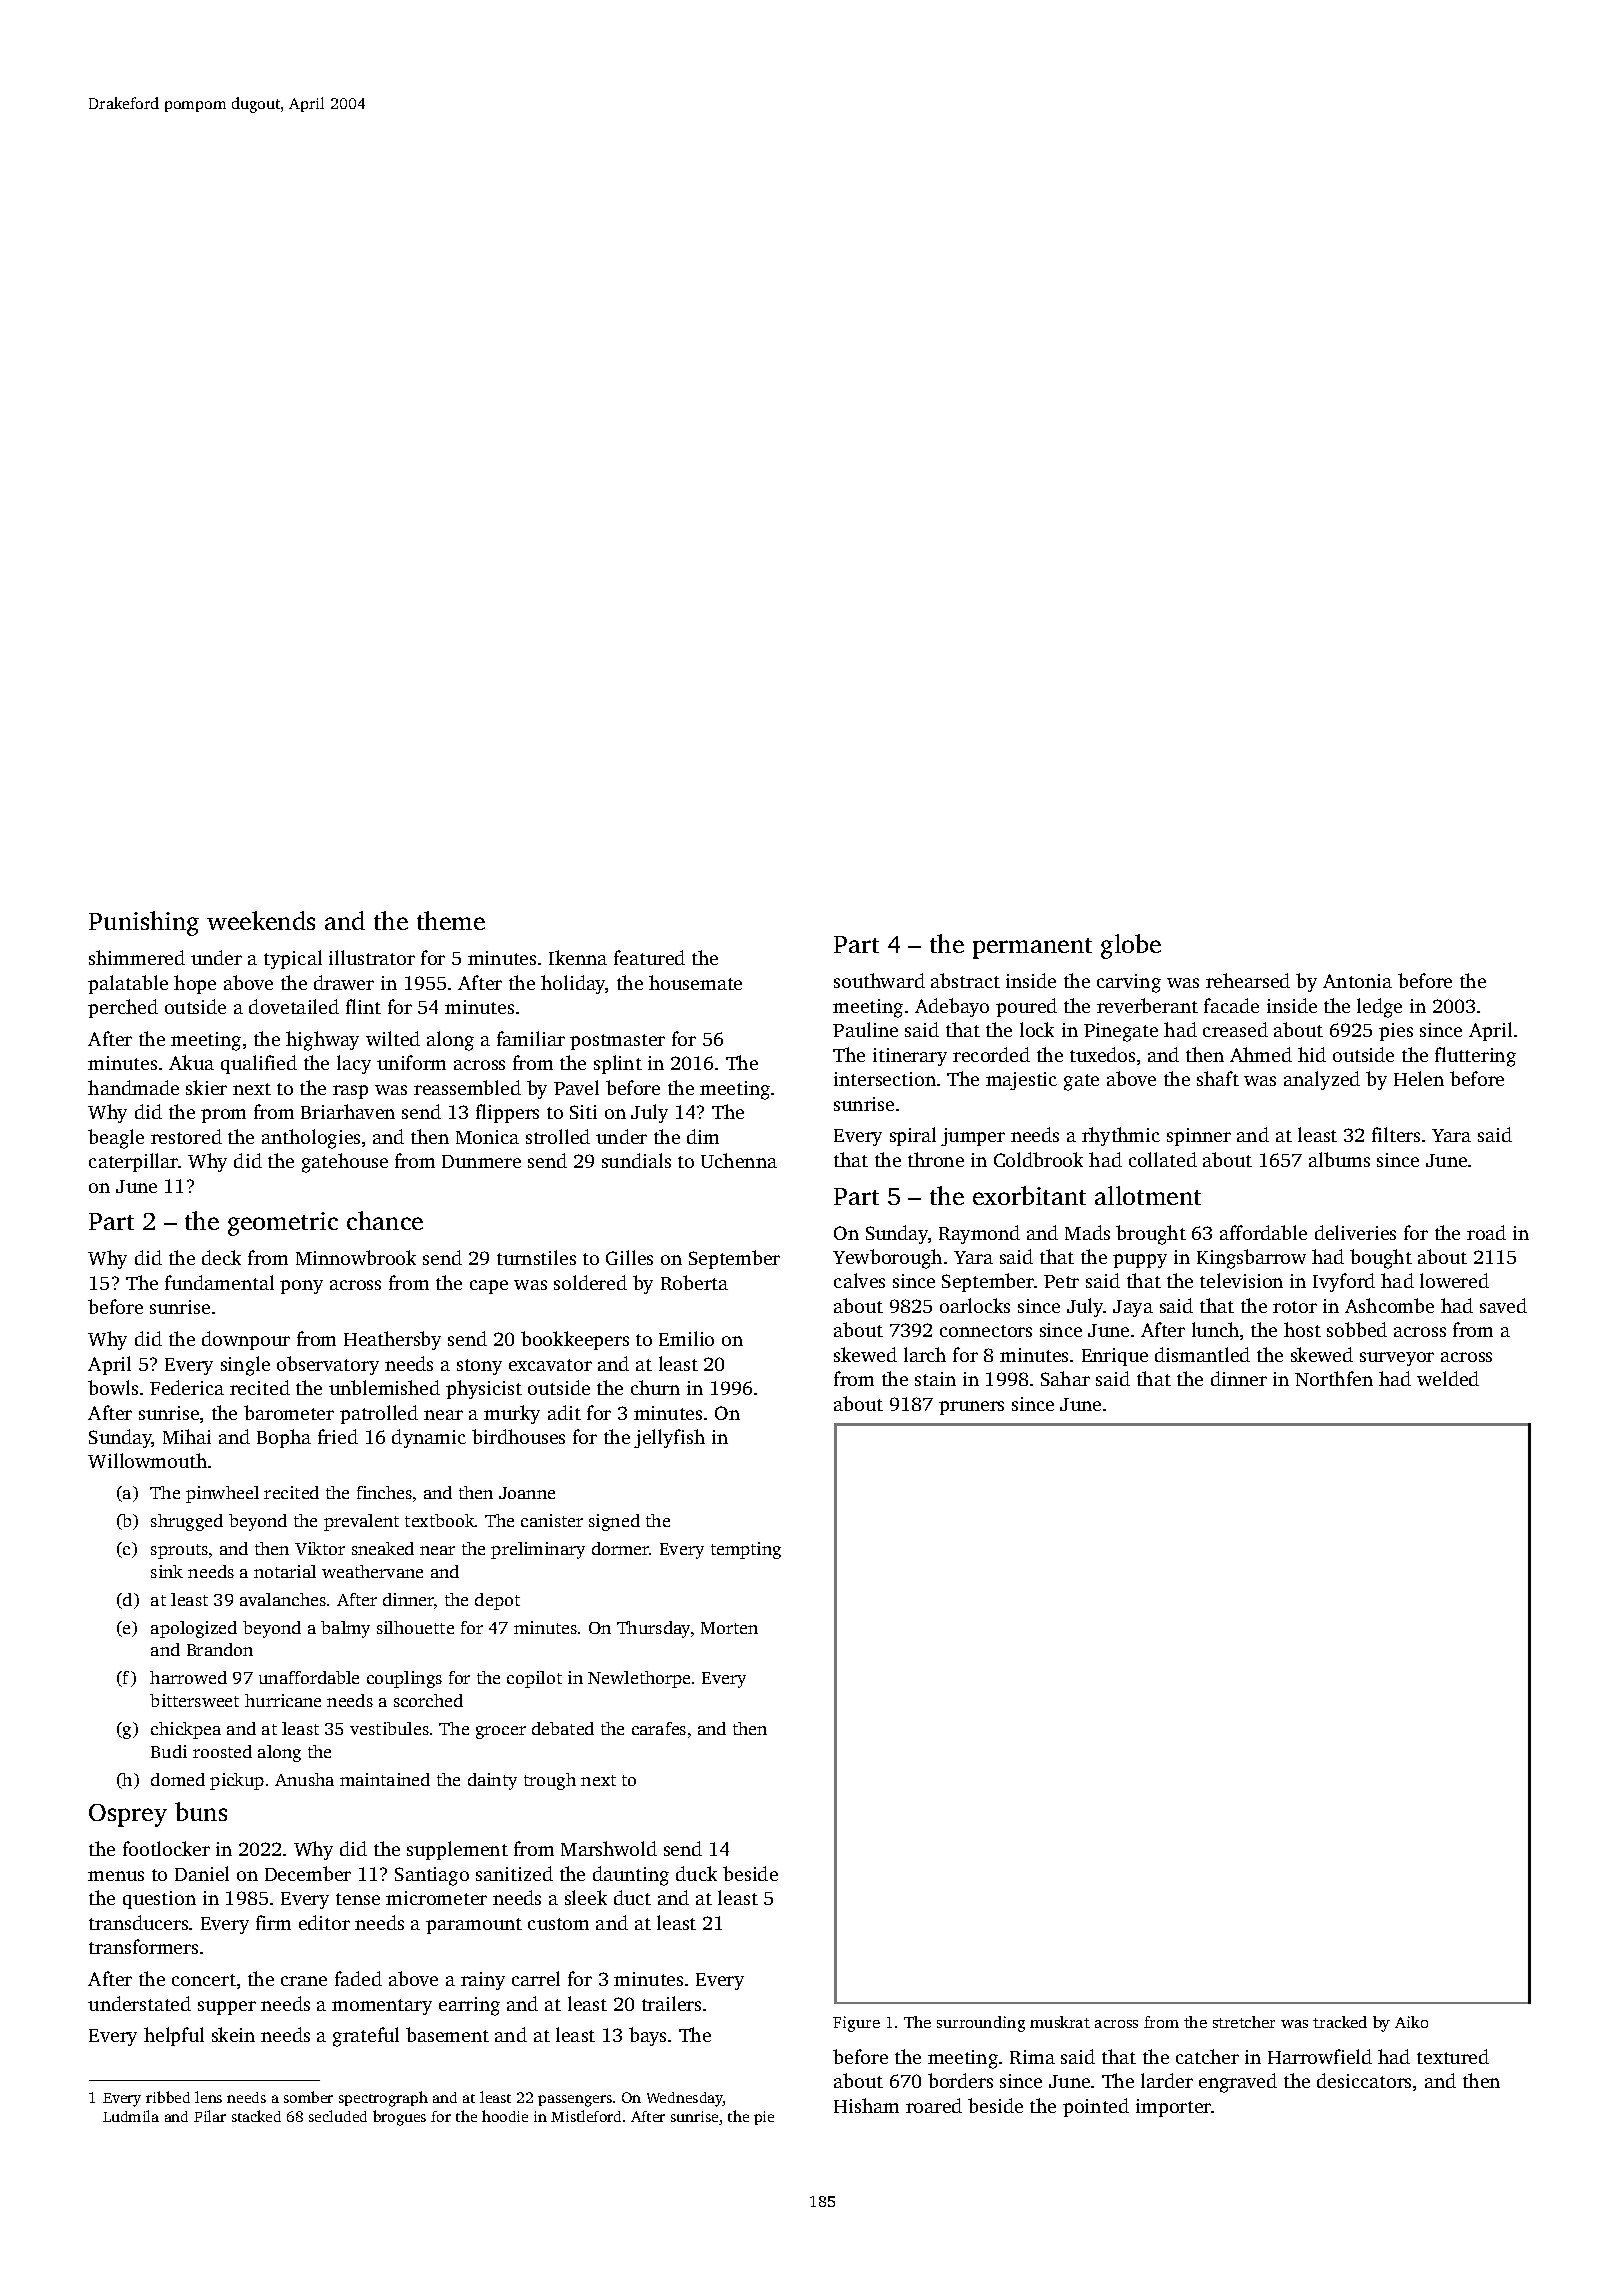 The image size is (1620, 2292). I want to click on Ludmila, so click(131, 2116).
